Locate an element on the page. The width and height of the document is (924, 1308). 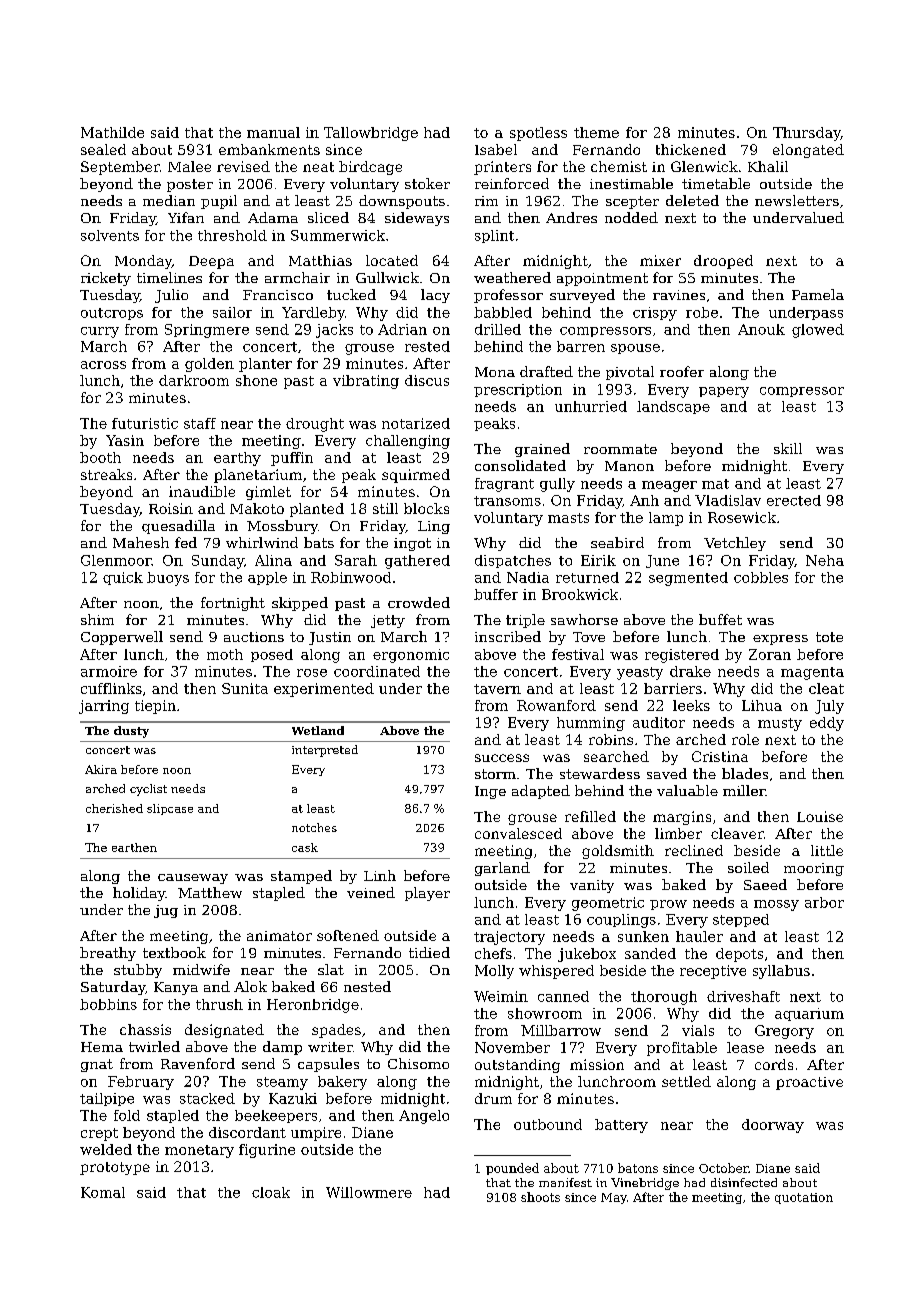
festival is located at coordinates (578, 654).
